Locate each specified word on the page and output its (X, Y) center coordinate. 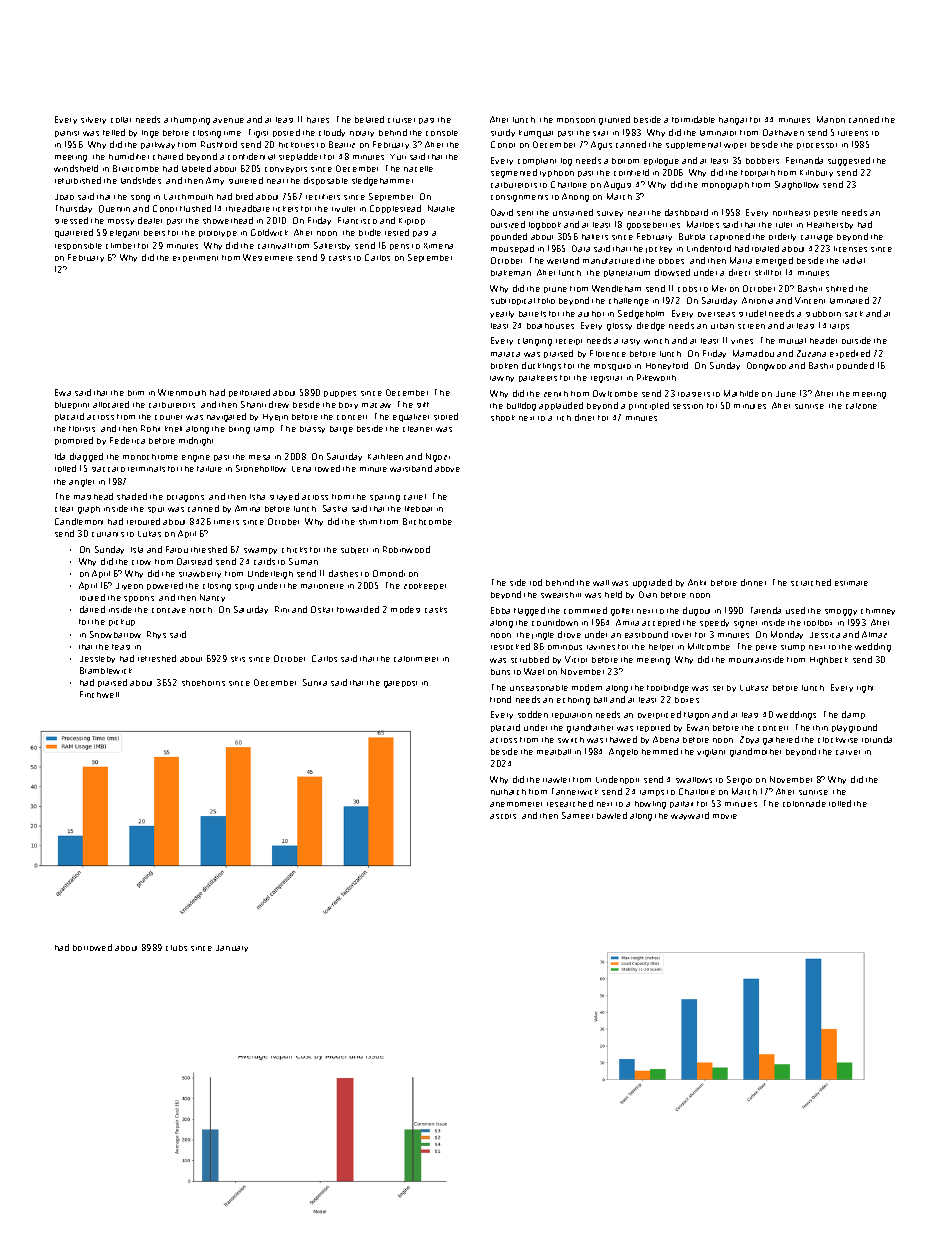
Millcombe (709, 646)
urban (722, 326)
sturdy (503, 133)
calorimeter (416, 659)
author (591, 314)
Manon (831, 119)
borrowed (92, 947)
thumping (190, 121)
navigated (226, 417)
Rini (282, 609)
